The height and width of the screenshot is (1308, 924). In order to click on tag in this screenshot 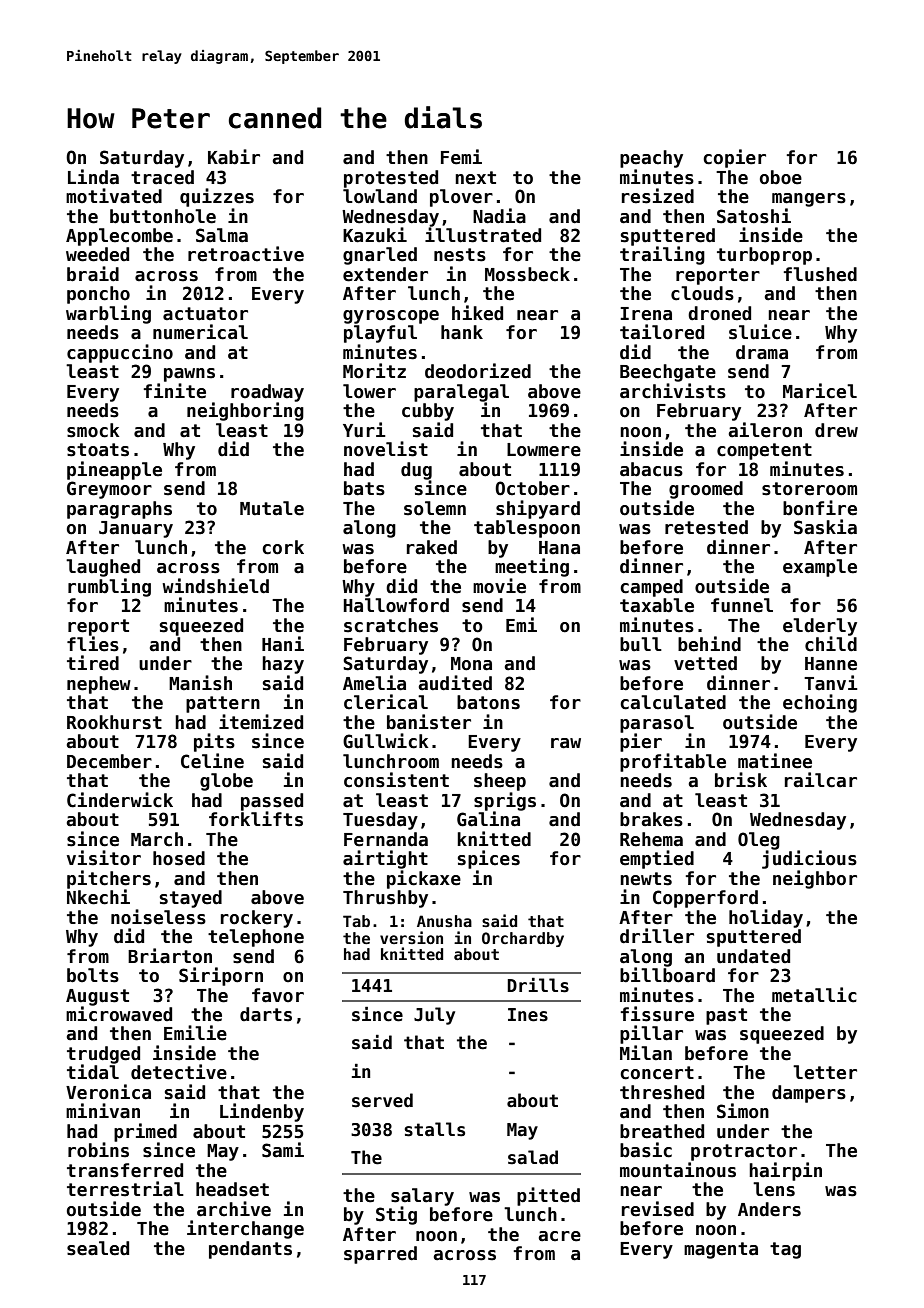, I will do `click(785, 1250)`.
